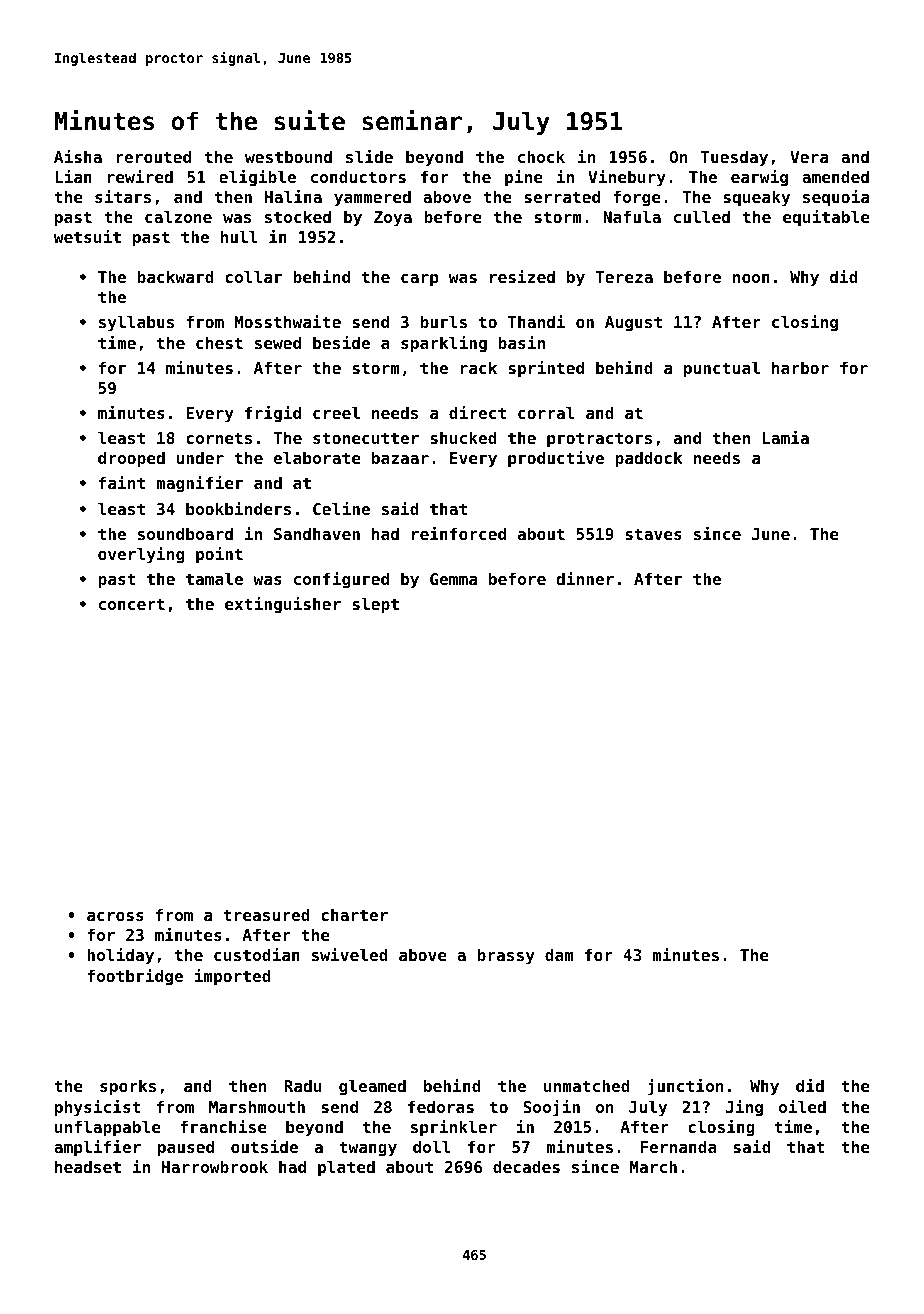 This page has width=924, height=1314. Describe the element at coordinates (734, 158) in the page. I see `Tuesday` at that location.
